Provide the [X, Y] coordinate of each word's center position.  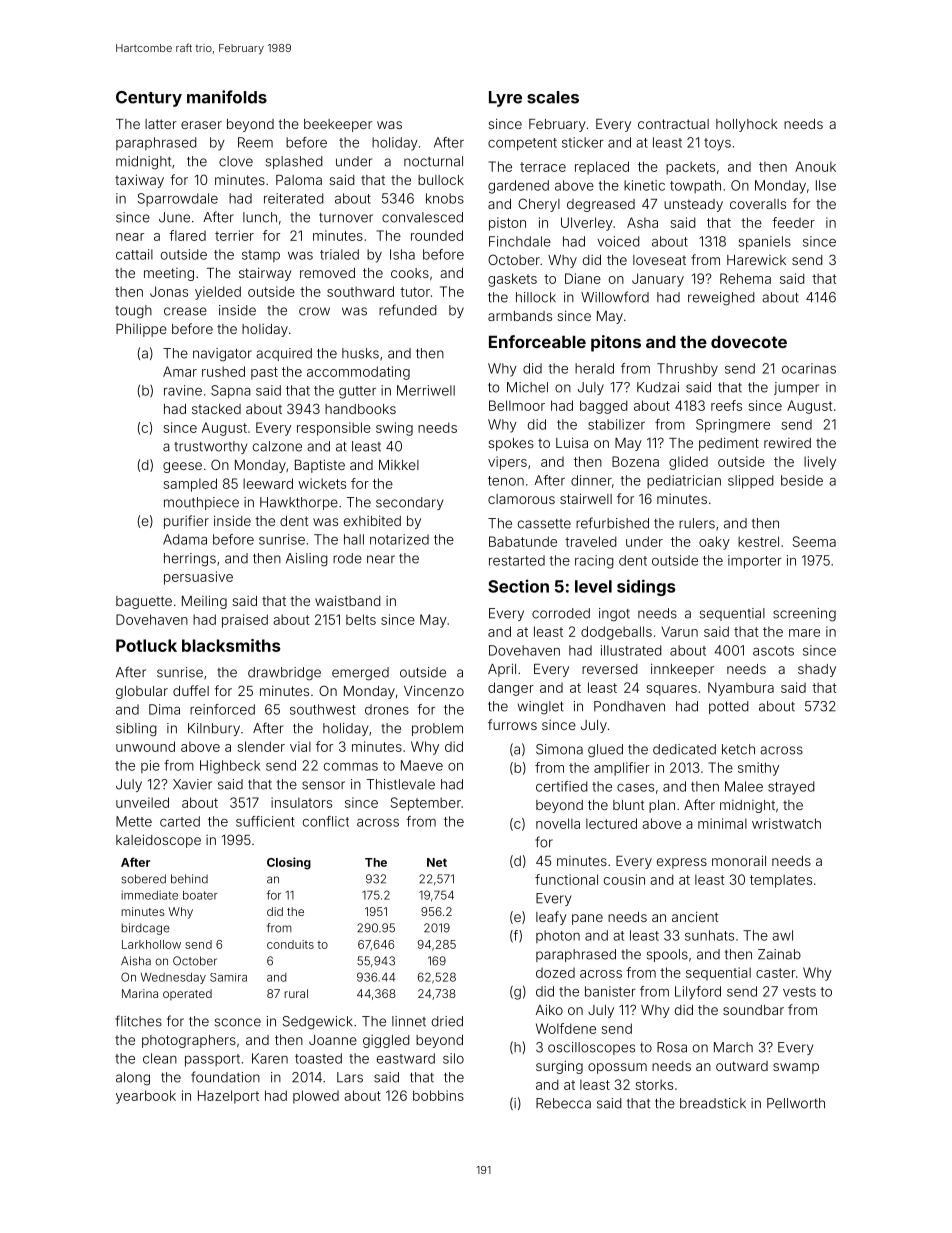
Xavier [192, 784]
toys [717, 144]
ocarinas [809, 368]
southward [360, 291]
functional [566, 879]
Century [149, 99]
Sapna [231, 392]
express [682, 863]
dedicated [684, 749]
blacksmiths [231, 645]
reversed [610, 669]
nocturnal [433, 161]
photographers [189, 1041]
